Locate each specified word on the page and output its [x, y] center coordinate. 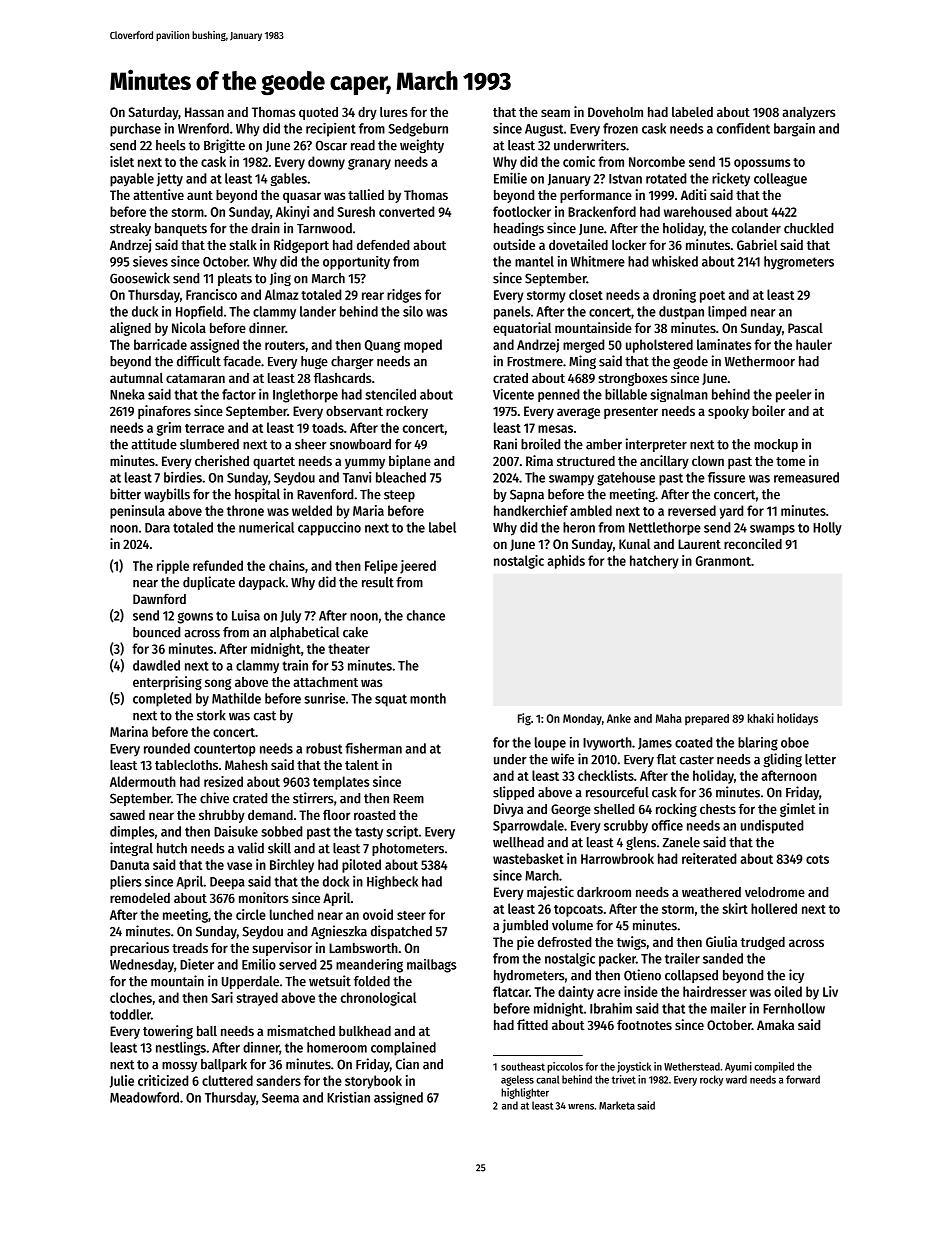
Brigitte [224, 146]
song [218, 684]
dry [367, 113]
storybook [373, 1082]
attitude [154, 444]
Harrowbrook [617, 858]
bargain [794, 130]
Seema [280, 1098]
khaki [761, 718]
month [428, 698]
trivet [624, 1079]
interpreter [656, 445]
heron [579, 527]
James [655, 743]
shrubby [222, 816]
